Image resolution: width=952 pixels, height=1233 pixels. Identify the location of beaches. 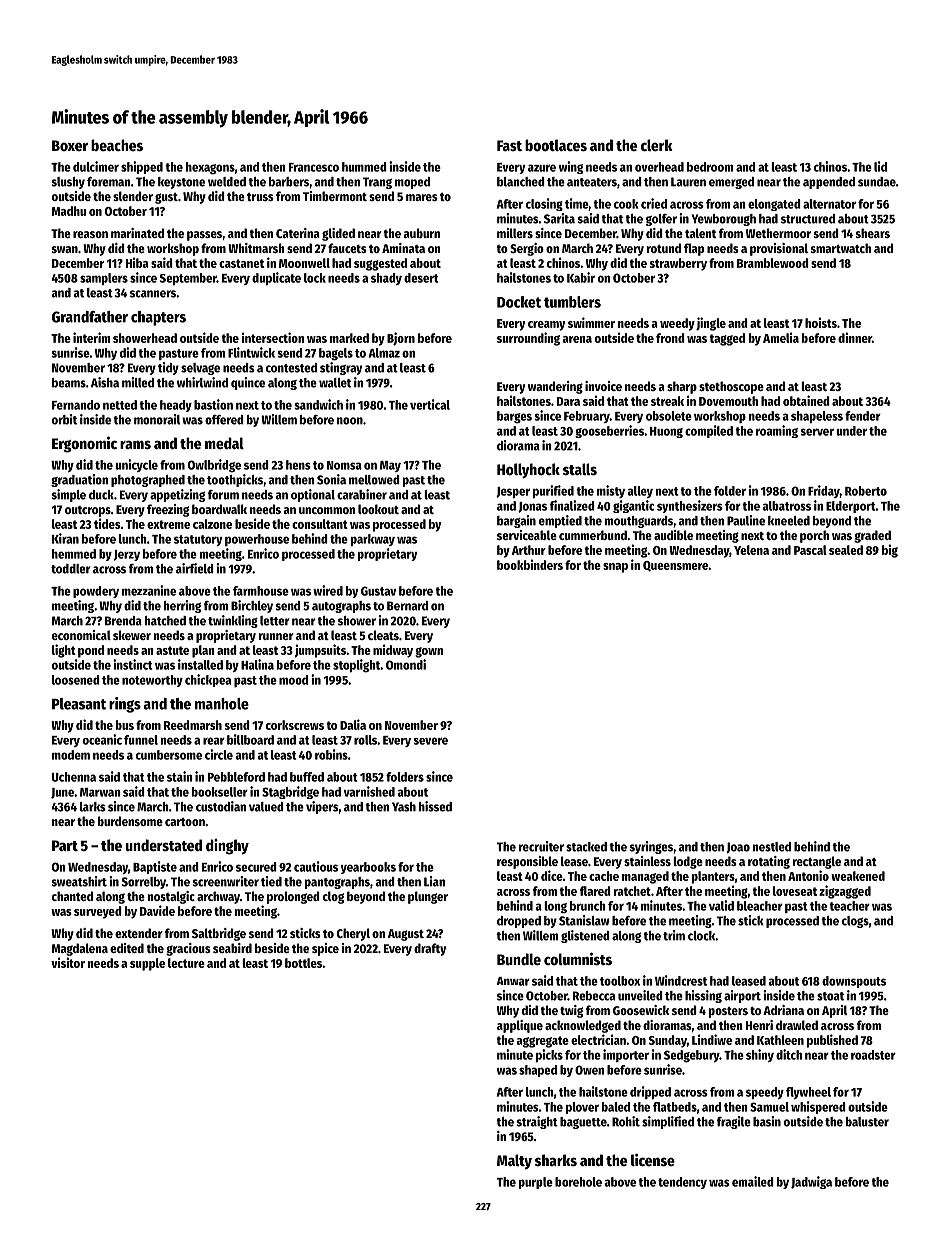
(117, 145).
